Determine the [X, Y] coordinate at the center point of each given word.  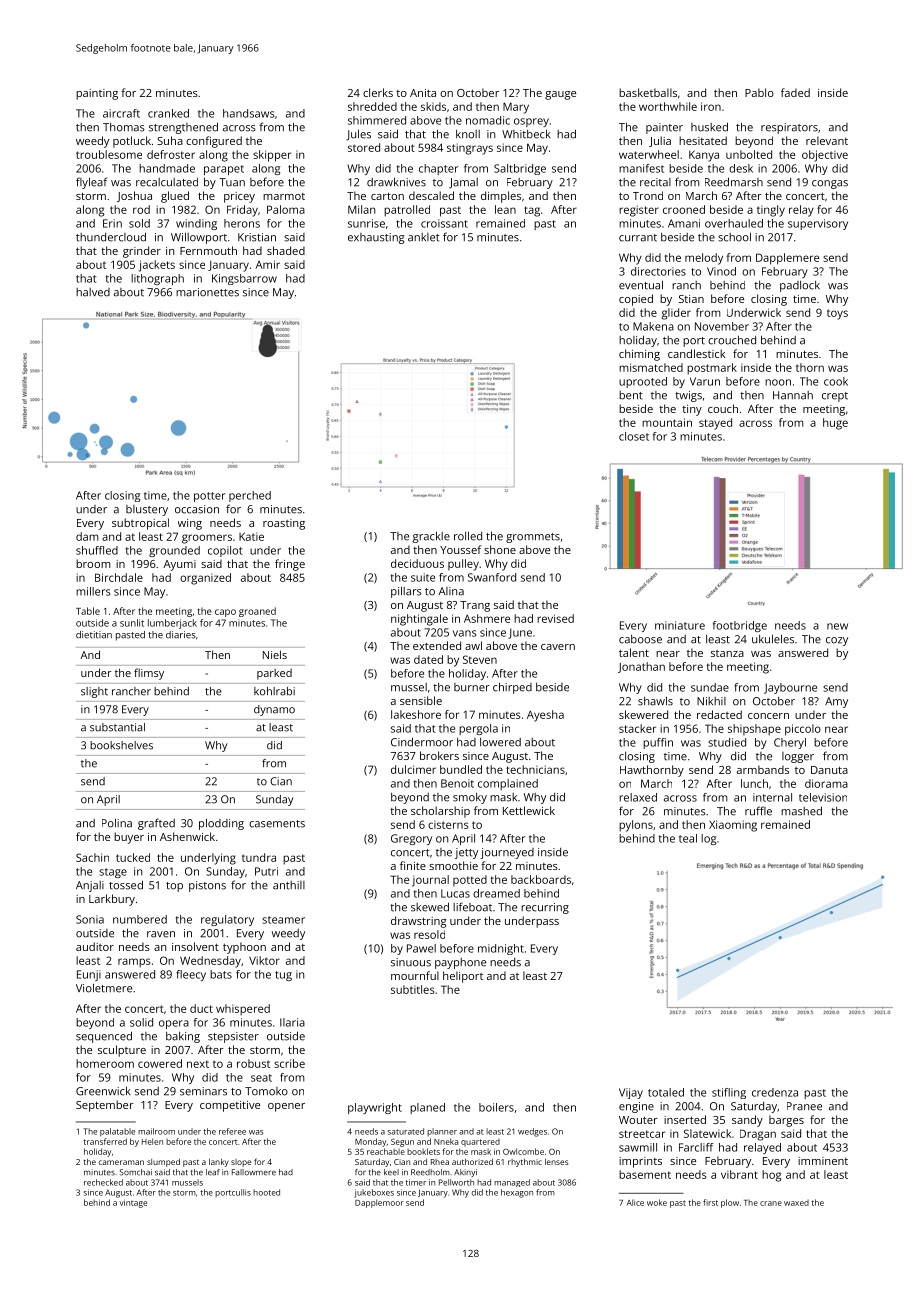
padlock [800, 286]
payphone [460, 963]
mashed [801, 811]
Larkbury [112, 900]
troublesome [109, 154]
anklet [424, 237]
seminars [203, 1091]
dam [87, 536]
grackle [431, 537]
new [837, 626]
